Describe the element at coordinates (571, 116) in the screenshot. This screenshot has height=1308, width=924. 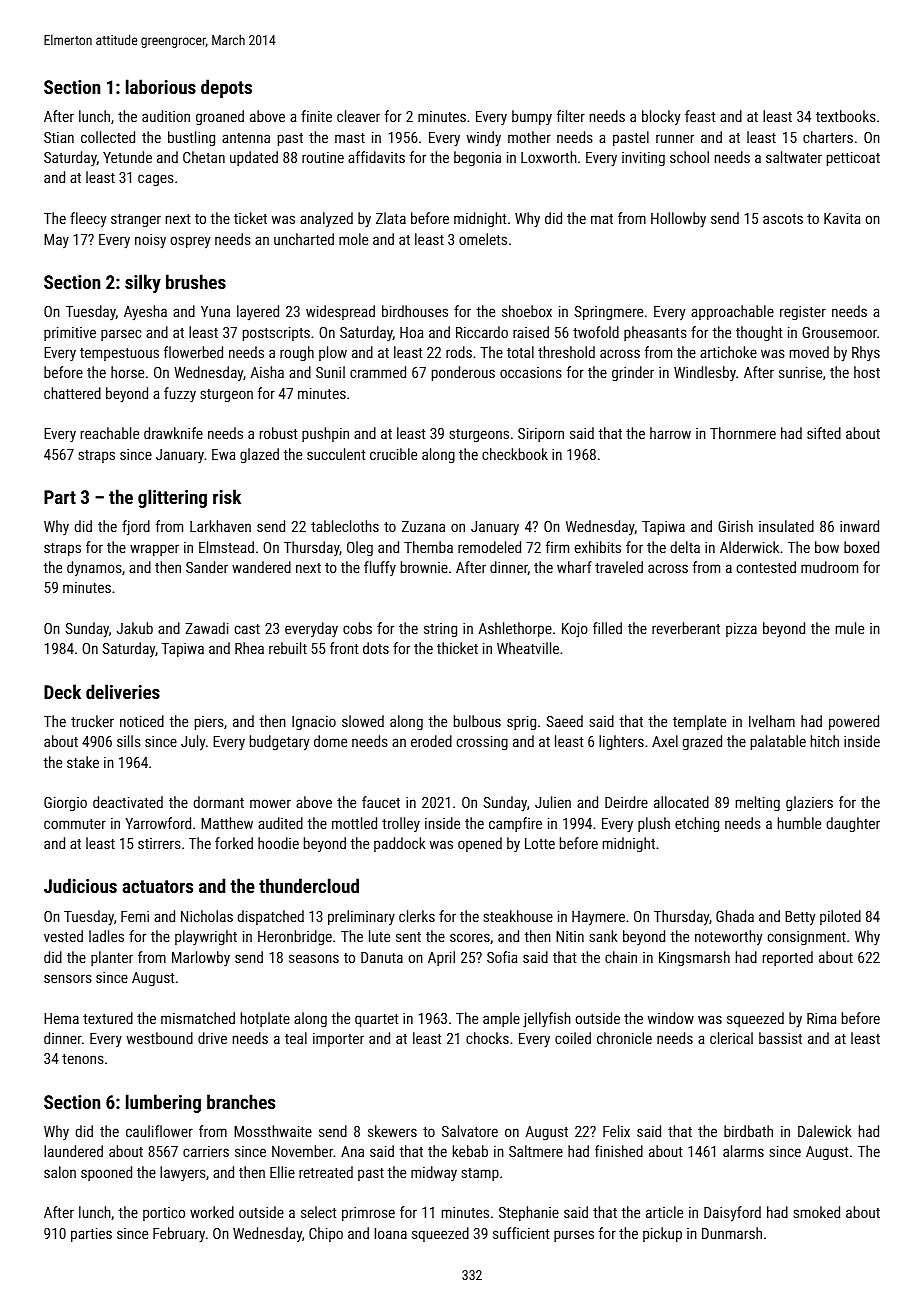
I see `filter` at that location.
